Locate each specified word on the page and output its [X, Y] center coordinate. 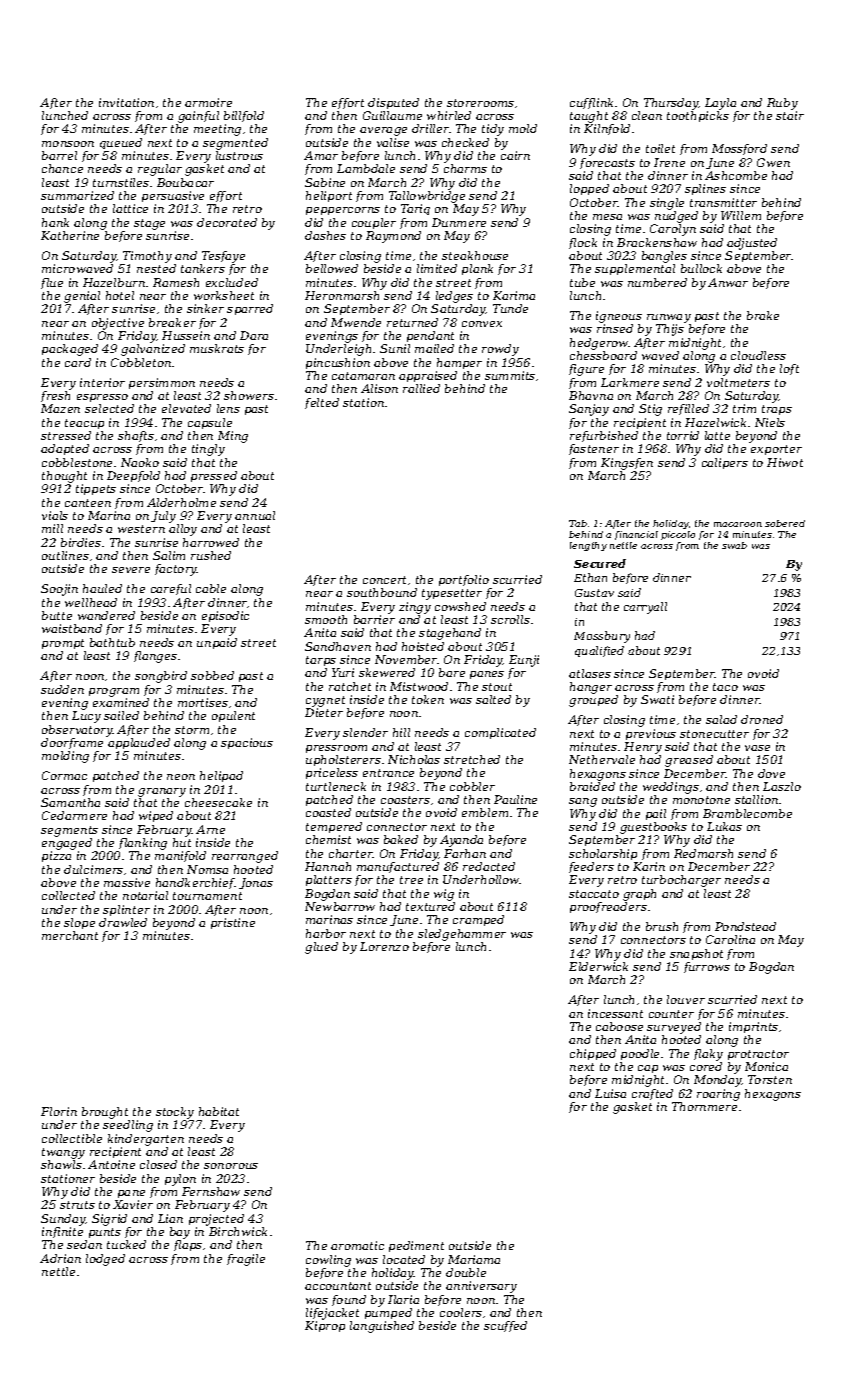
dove [771, 773]
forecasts [607, 163]
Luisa [610, 1093]
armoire [208, 102]
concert [384, 580]
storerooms [480, 103]
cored [706, 1066]
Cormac [64, 775]
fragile [246, 1260]
